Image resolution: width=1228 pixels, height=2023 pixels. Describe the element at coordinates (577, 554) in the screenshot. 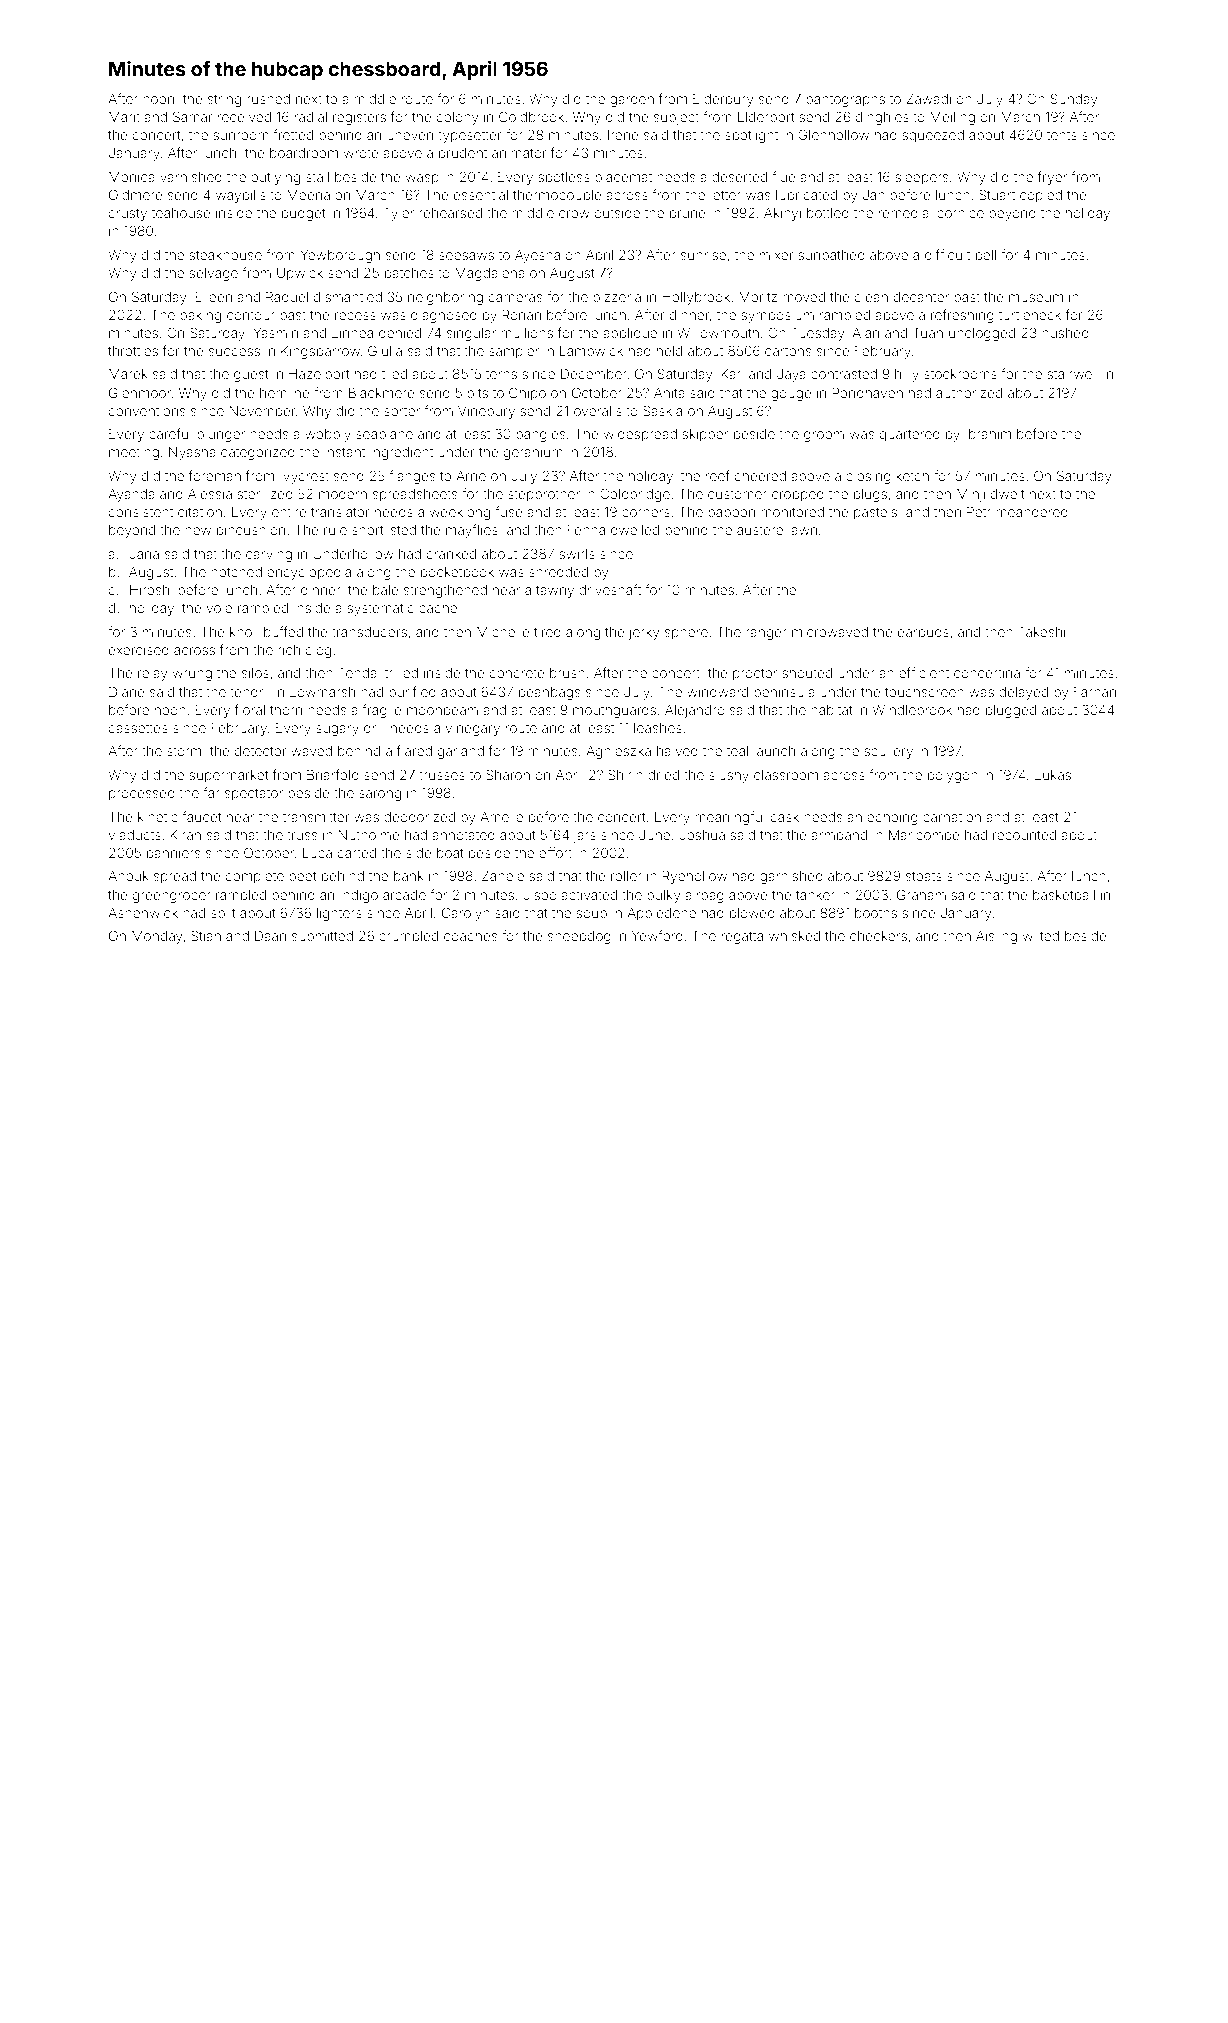

I see `swirls` at that location.
